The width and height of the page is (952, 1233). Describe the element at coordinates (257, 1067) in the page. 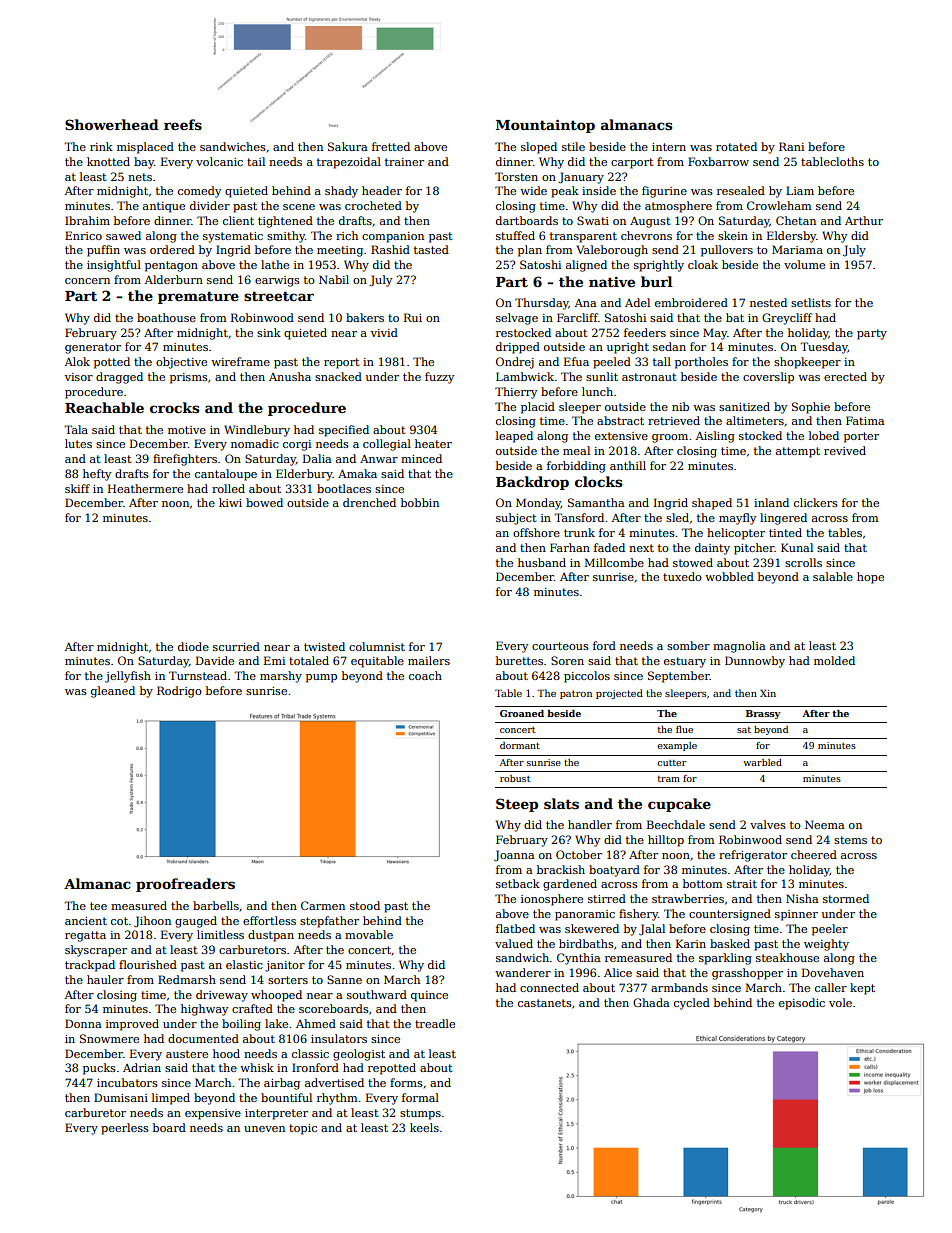

I see `whisk` at that location.
